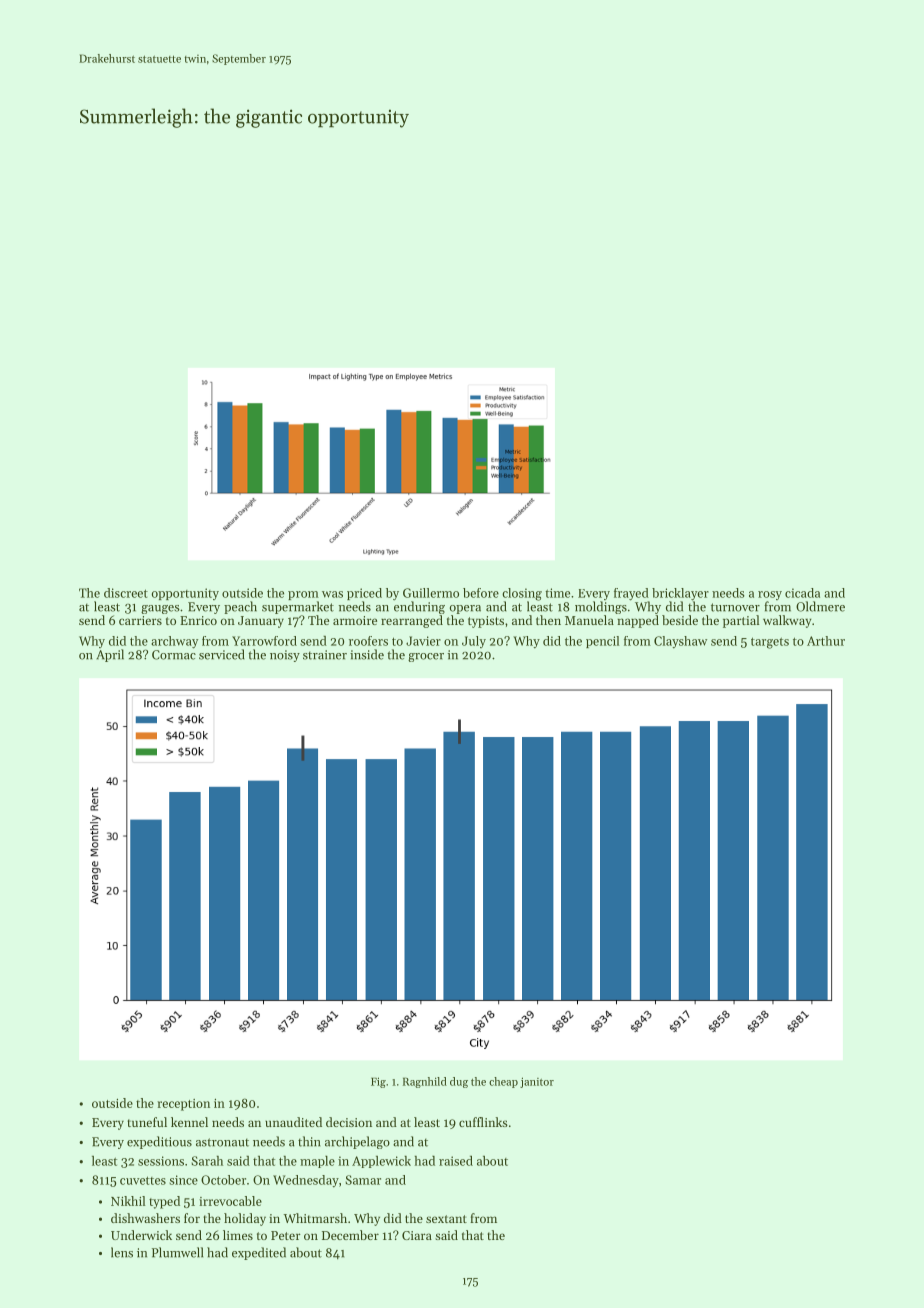 The height and width of the document is (1308, 924). I want to click on cuvettes, so click(143, 1180).
